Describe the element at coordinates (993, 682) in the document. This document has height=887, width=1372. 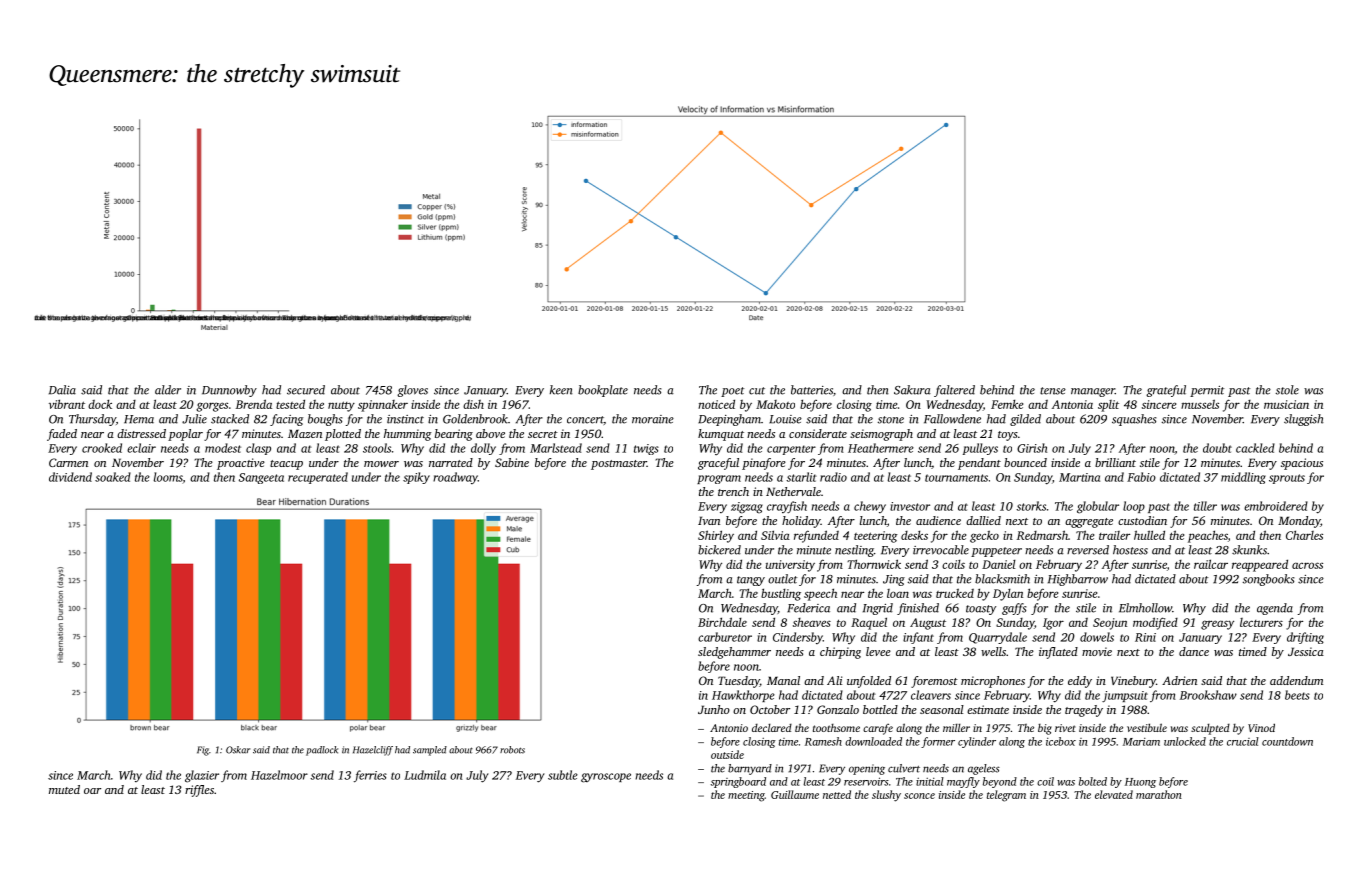
I see `microphones` at that location.
